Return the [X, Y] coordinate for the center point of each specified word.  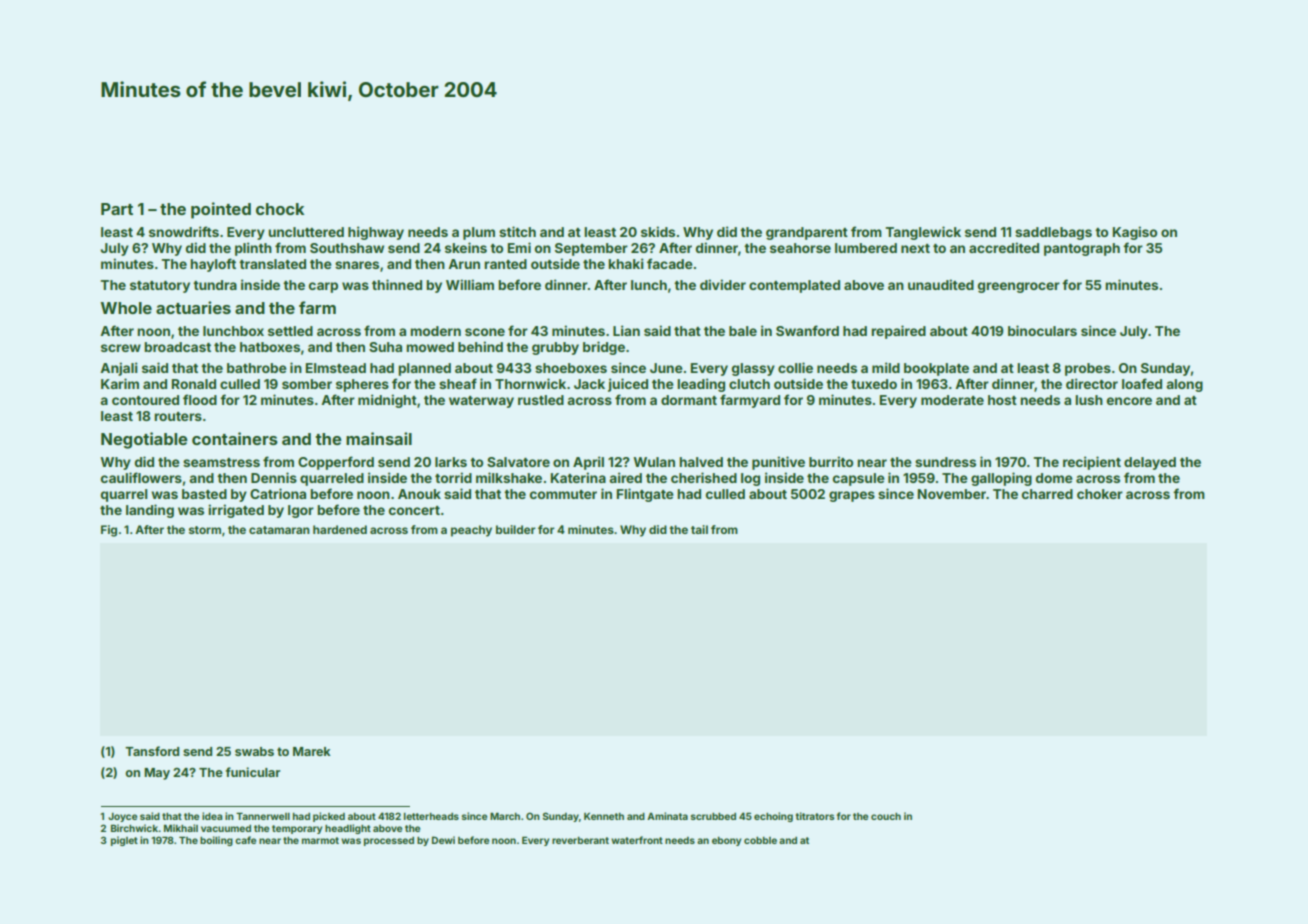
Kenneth [604, 816]
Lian [626, 330]
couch [886, 816]
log [750, 479]
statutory [160, 287]
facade [670, 263]
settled [290, 331]
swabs [254, 751]
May [157, 774]
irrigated [236, 511]
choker [1100, 494]
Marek [312, 751]
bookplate [936, 369]
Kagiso [1135, 233]
